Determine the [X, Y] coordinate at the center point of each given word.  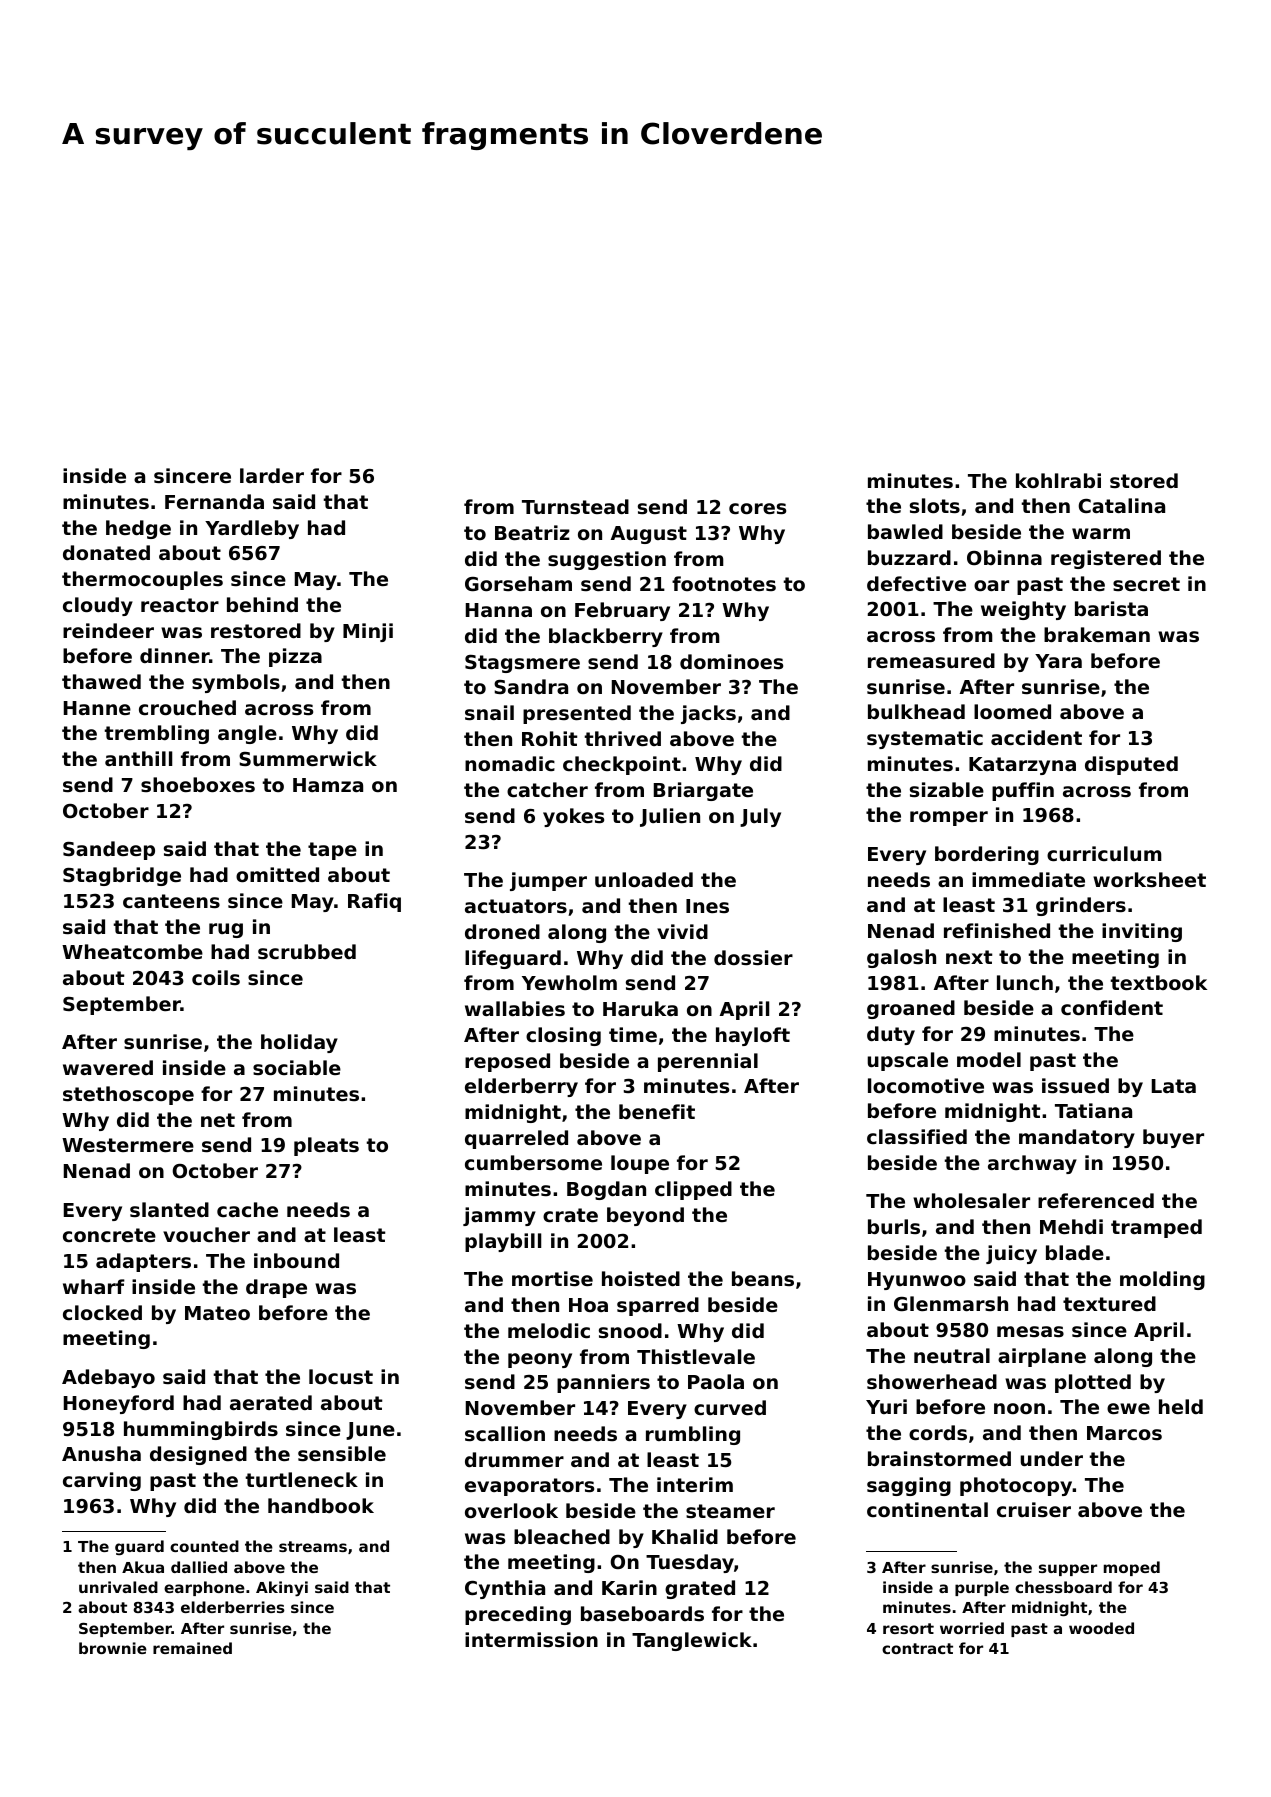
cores [757, 509]
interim [695, 1484]
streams [313, 1546]
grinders [1081, 906]
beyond [645, 1216]
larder [272, 475]
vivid [682, 931]
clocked [102, 1312]
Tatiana [1093, 1110]
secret [1146, 584]
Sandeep [109, 850]
